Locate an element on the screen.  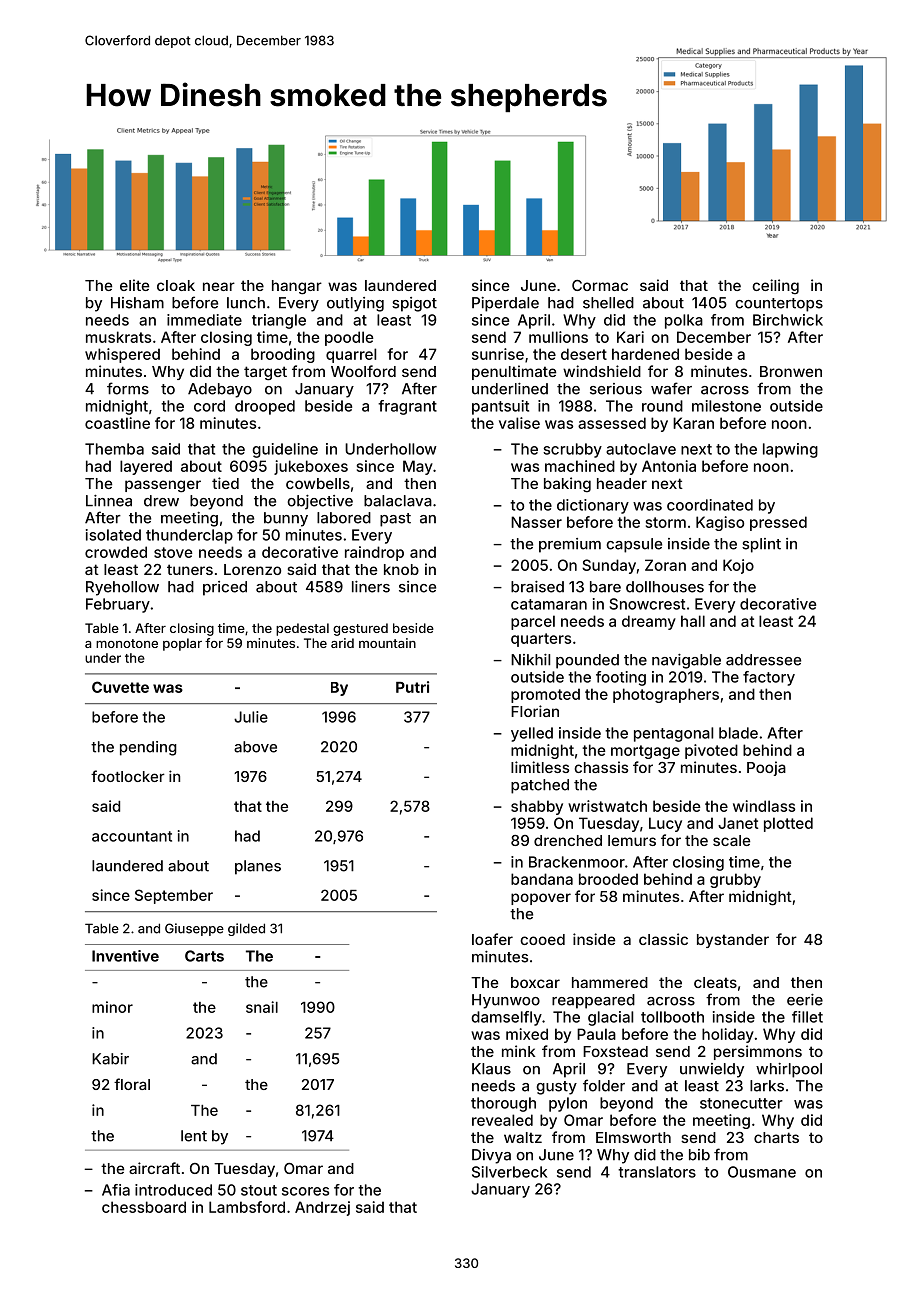
planes is located at coordinates (258, 867).
